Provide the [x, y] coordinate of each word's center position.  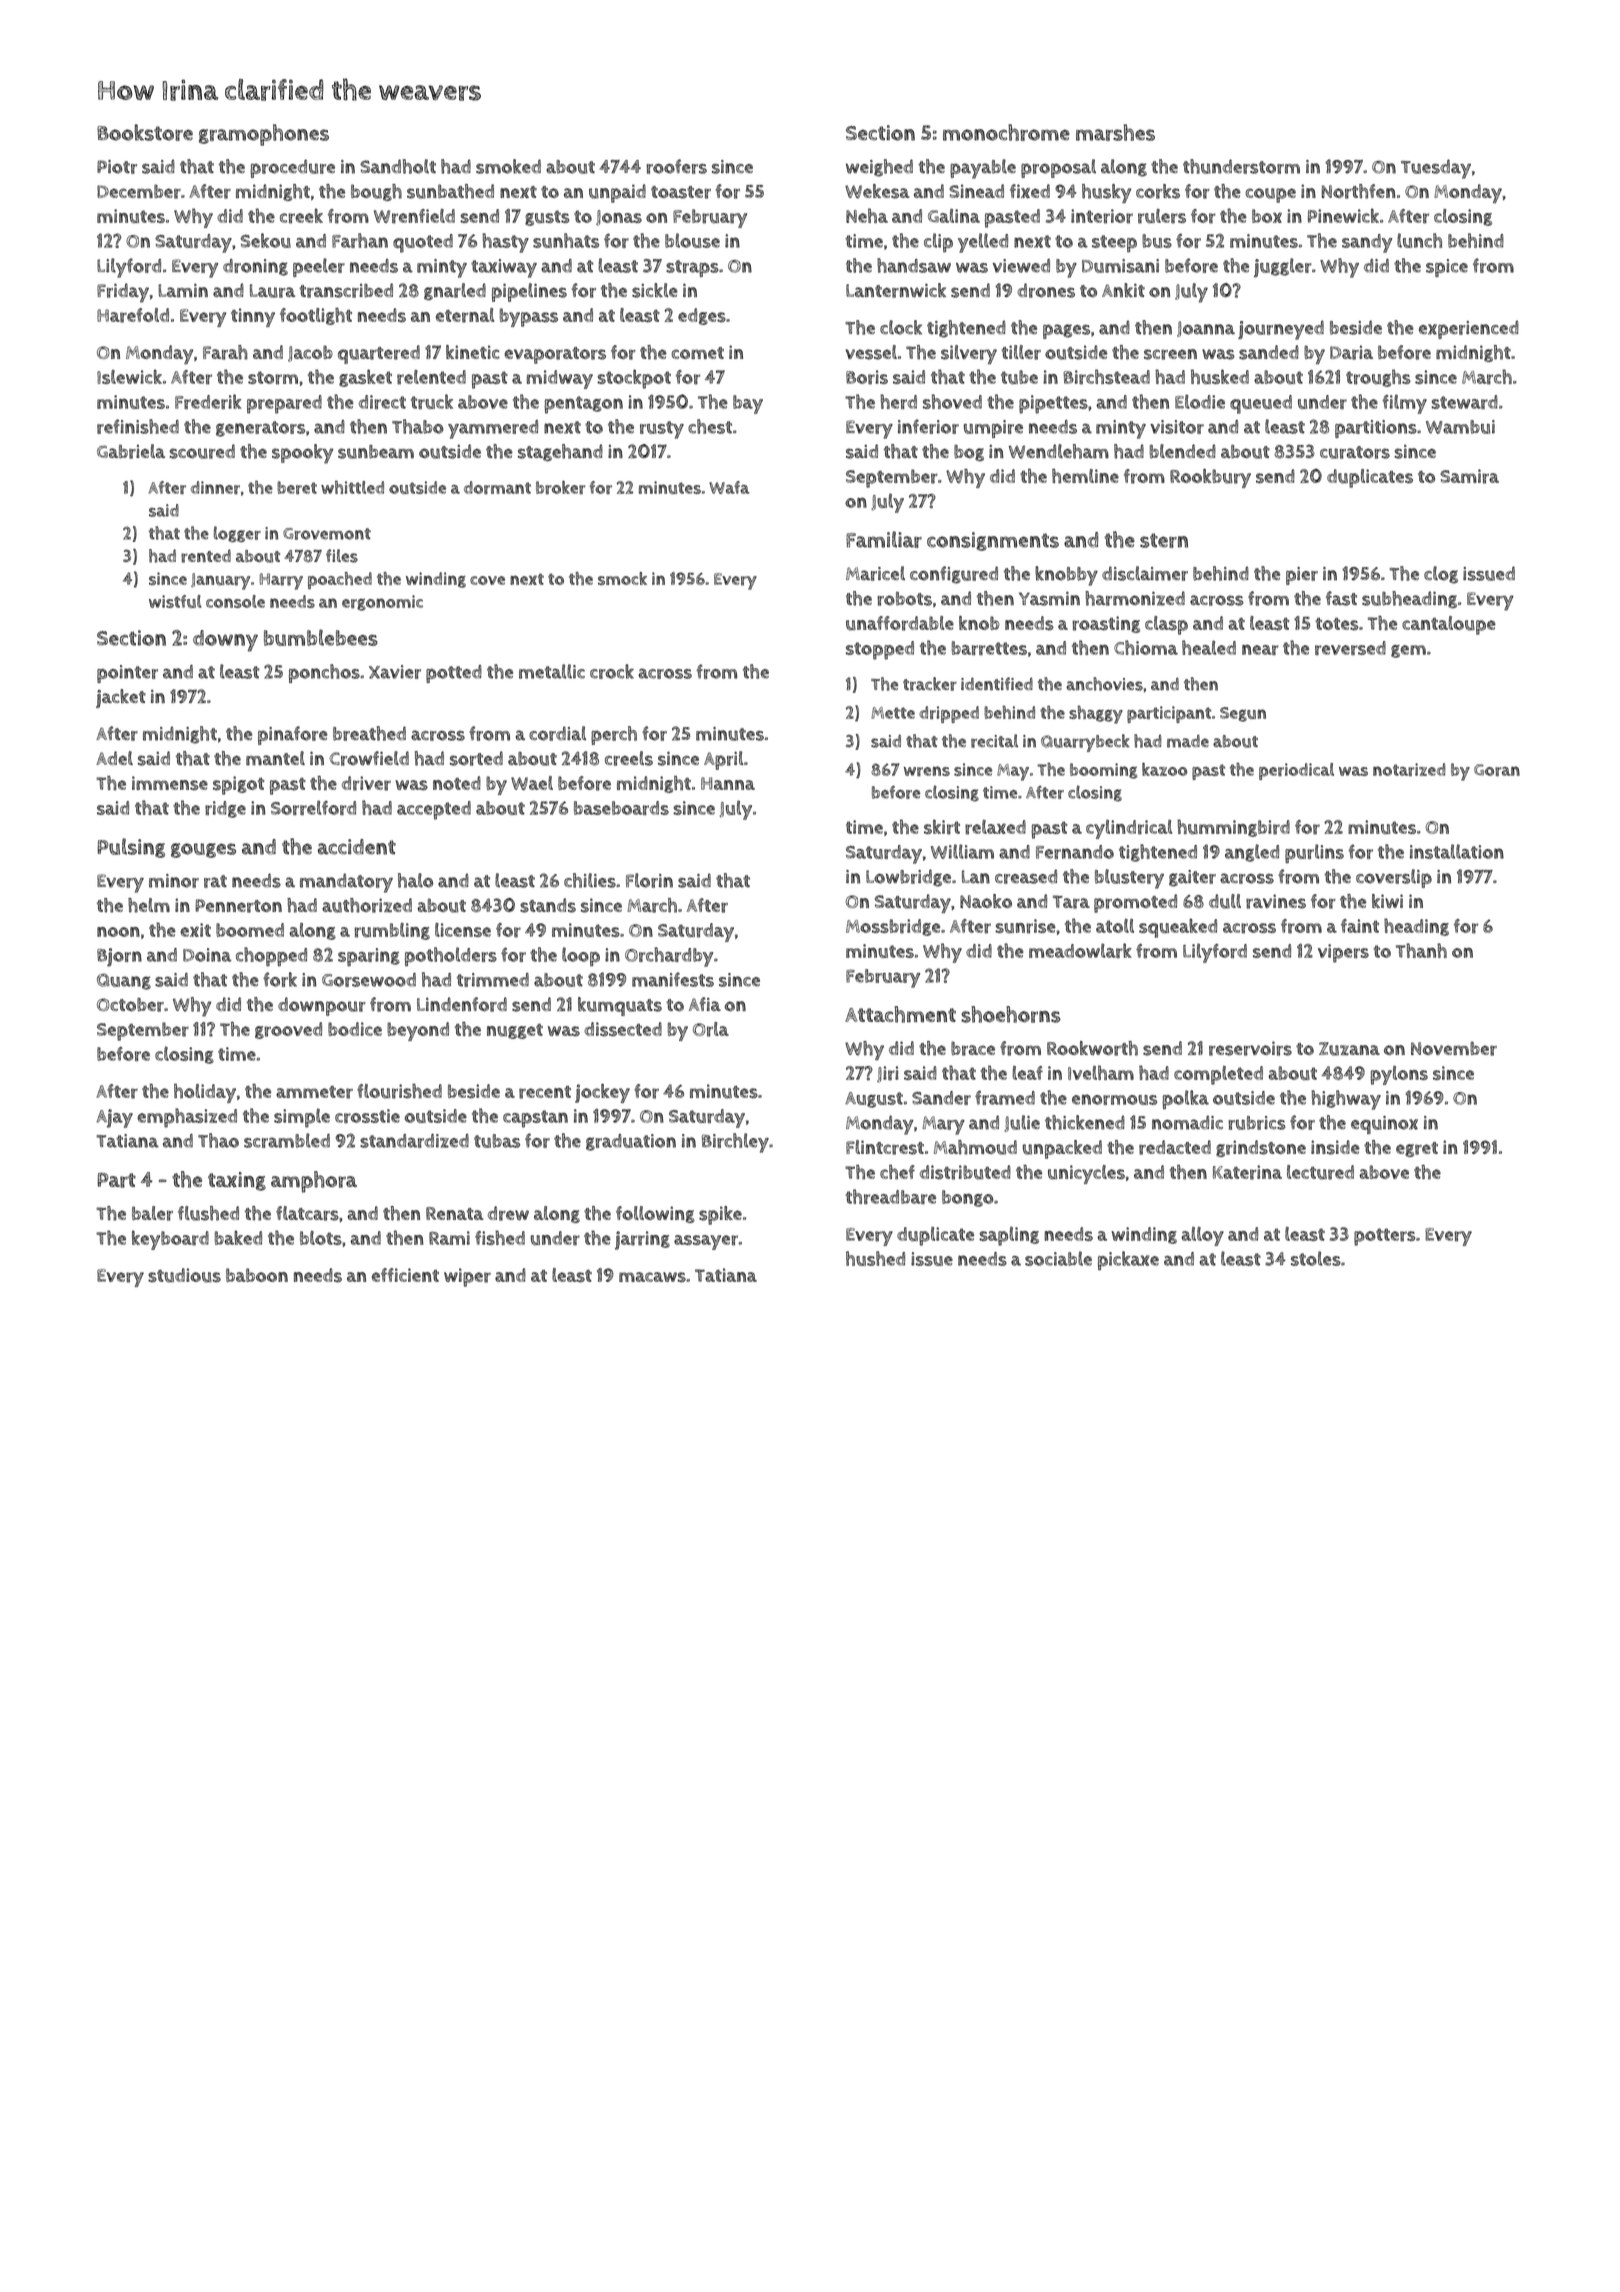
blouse [692, 240]
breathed [369, 733]
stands [548, 905]
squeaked [1178, 928]
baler [152, 1213]
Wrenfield [414, 216]
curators [1355, 452]
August [874, 1100]
